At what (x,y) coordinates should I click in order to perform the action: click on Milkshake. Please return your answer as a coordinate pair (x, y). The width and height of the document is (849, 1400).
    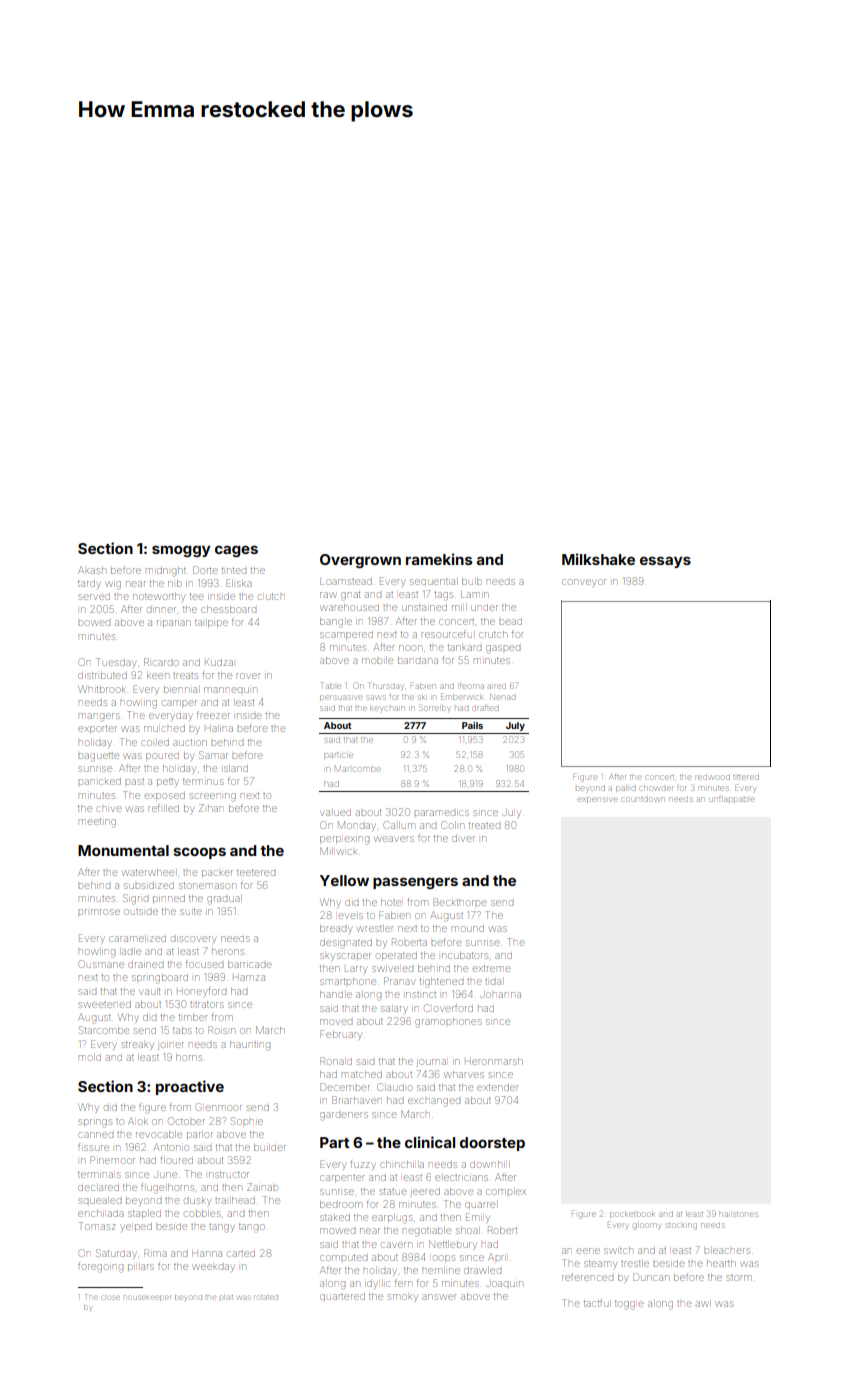
    Looking at the image, I should click on (598, 559).
